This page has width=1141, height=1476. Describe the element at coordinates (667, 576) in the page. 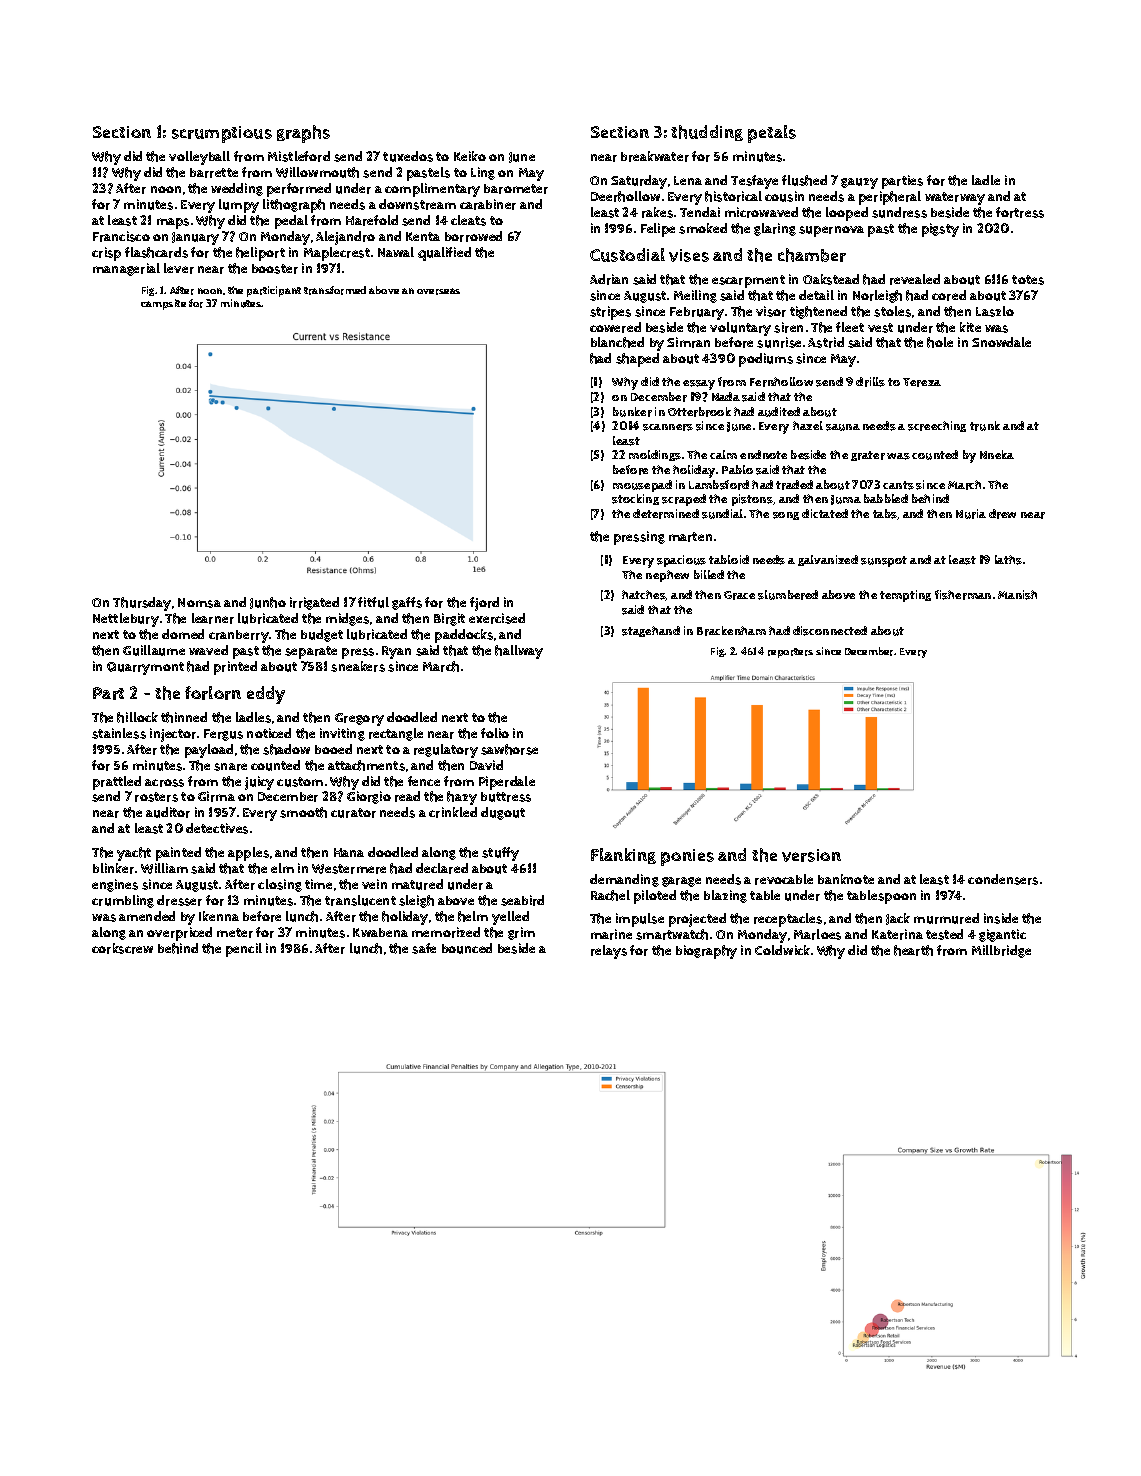

I see `nephew` at that location.
